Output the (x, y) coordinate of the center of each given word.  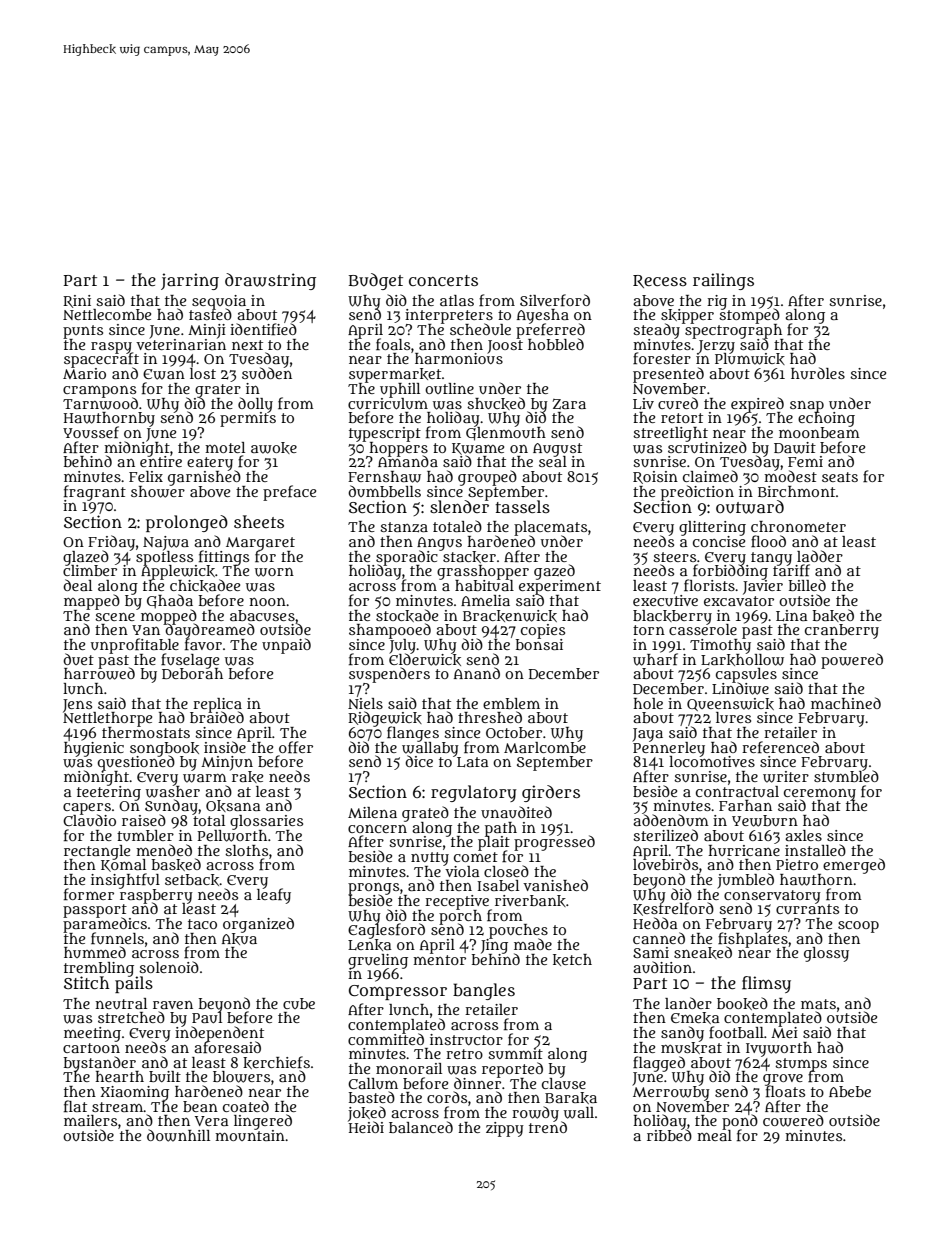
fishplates (753, 939)
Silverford (555, 300)
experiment (560, 587)
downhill (178, 1135)
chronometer (798, 526)
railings (723, 281)
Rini (77, 301)
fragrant (95, 492)
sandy (682, 1034)
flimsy (766, 984)
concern (377, 829)
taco (202, 924)
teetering (109, 793)
